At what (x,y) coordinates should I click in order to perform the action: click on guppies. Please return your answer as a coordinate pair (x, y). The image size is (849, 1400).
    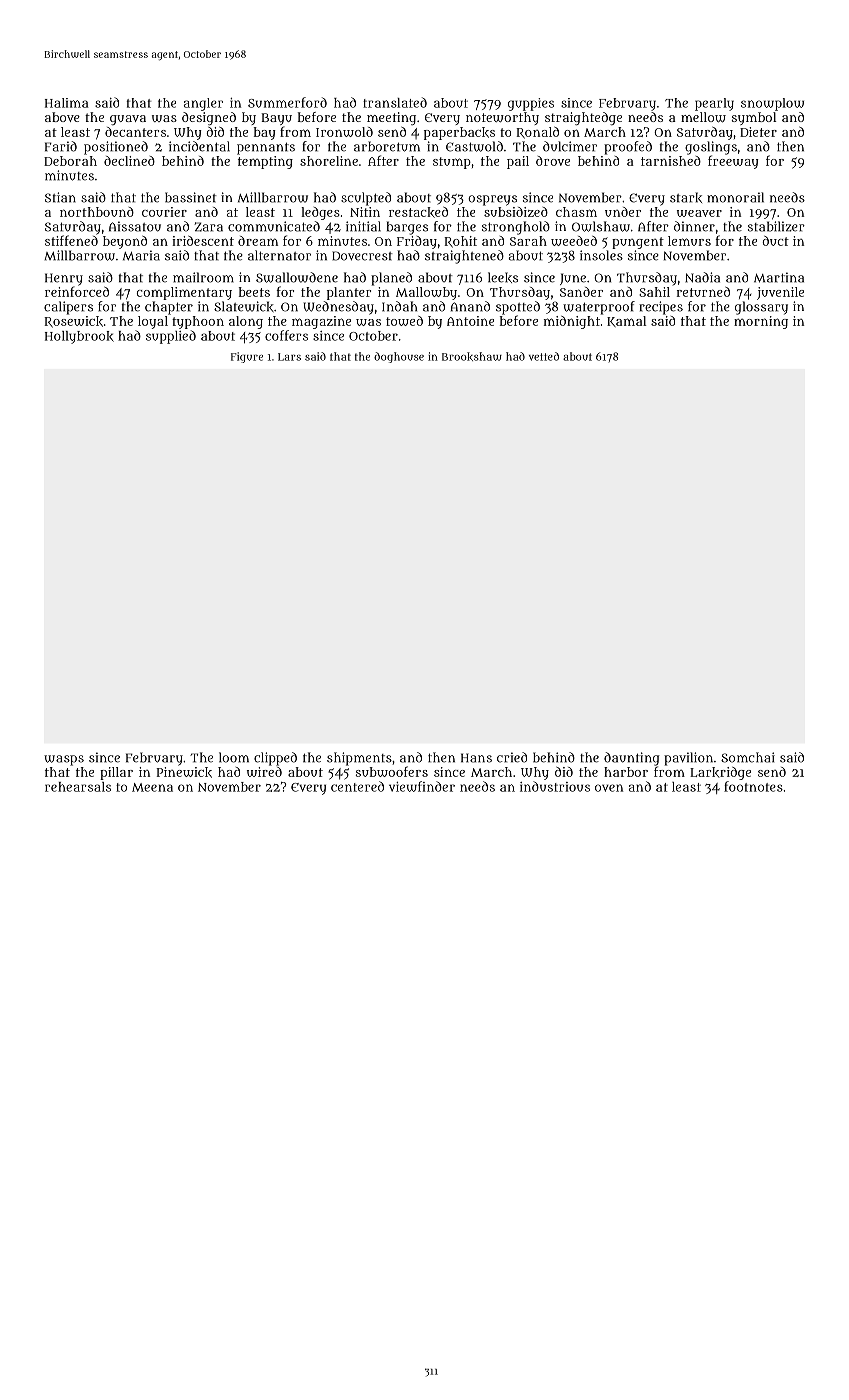
    Looking at the image, I should click on (531, 104).
